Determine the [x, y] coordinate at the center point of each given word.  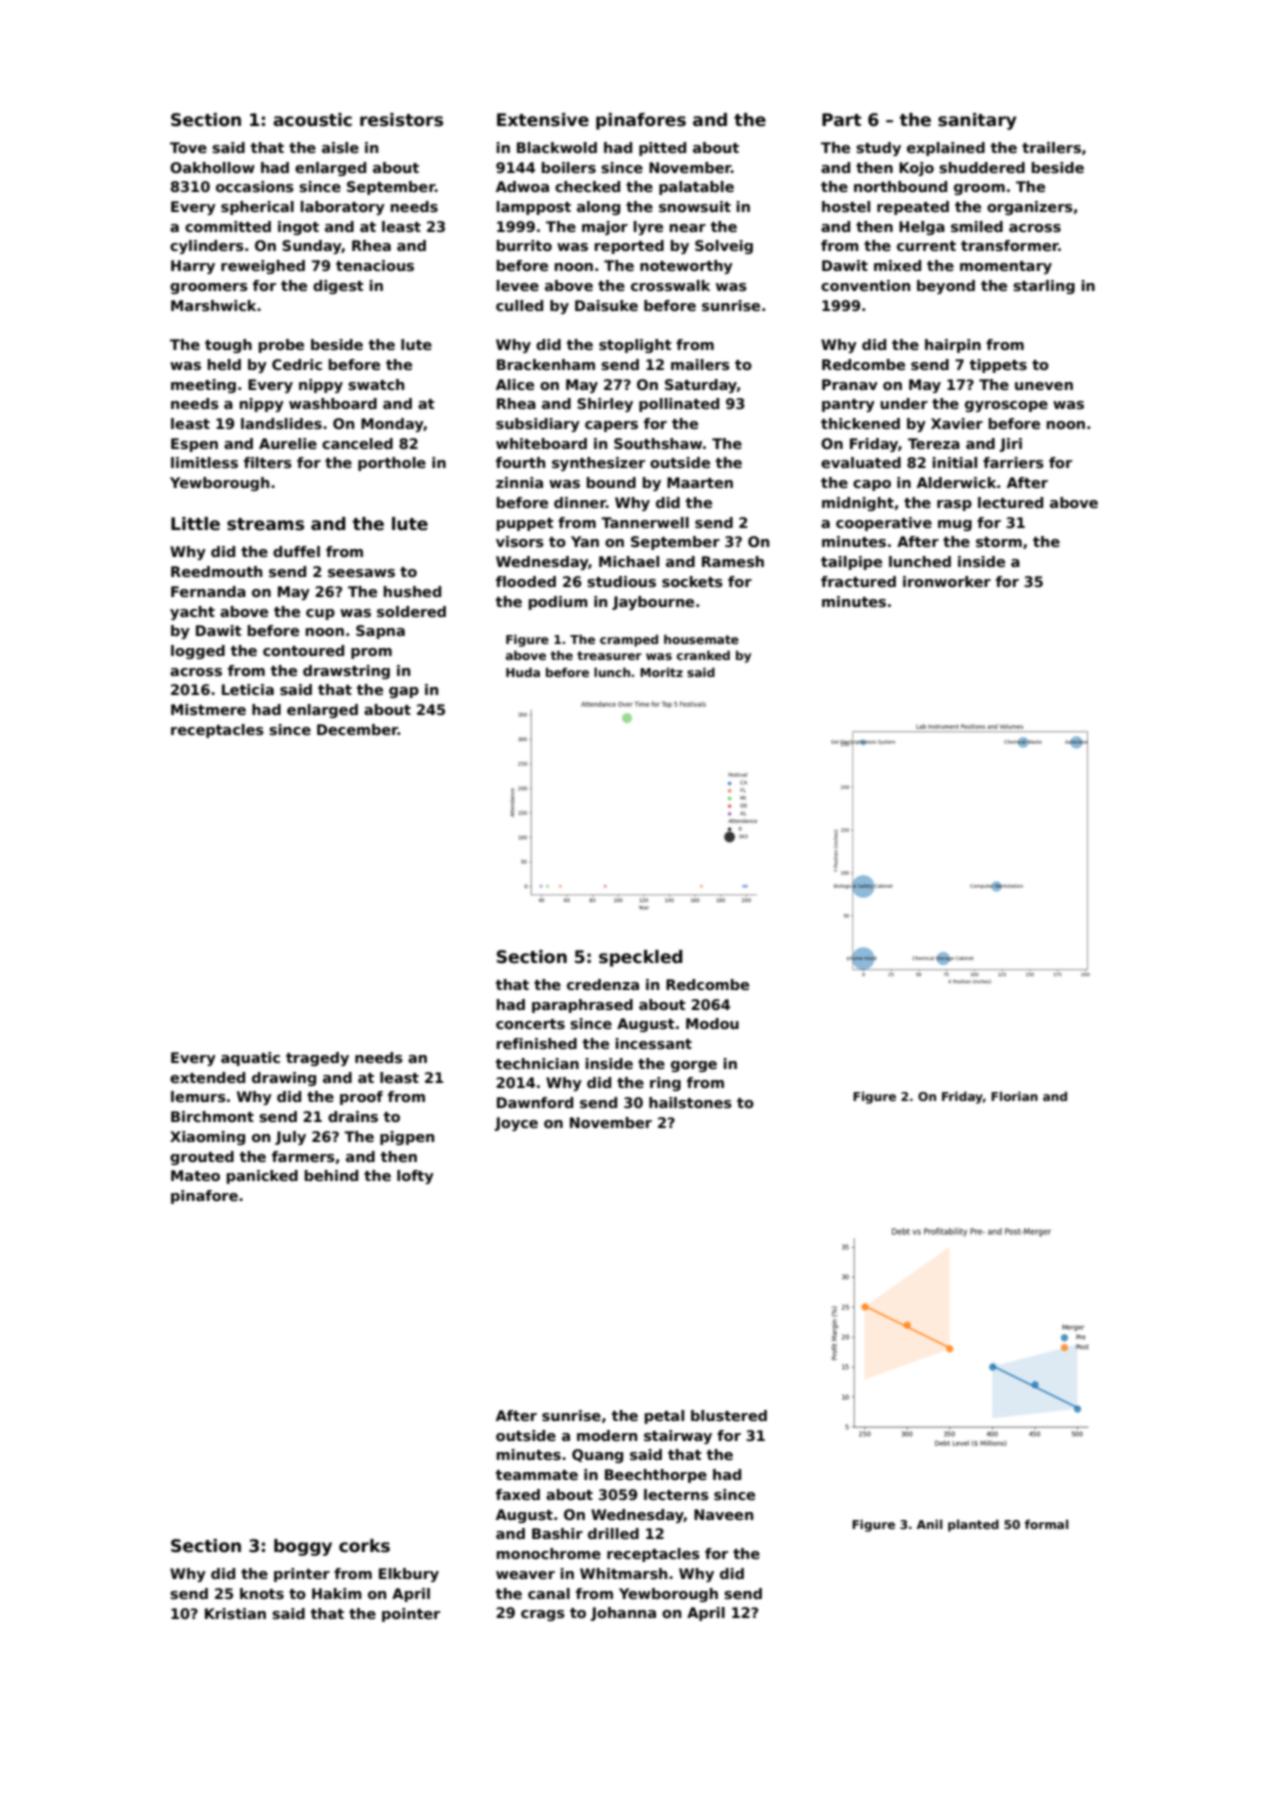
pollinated [679, 405]
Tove [188, 147]
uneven [1044, 386]
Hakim [337, 1593]
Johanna [623, 1614]
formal [1046, 1524]
